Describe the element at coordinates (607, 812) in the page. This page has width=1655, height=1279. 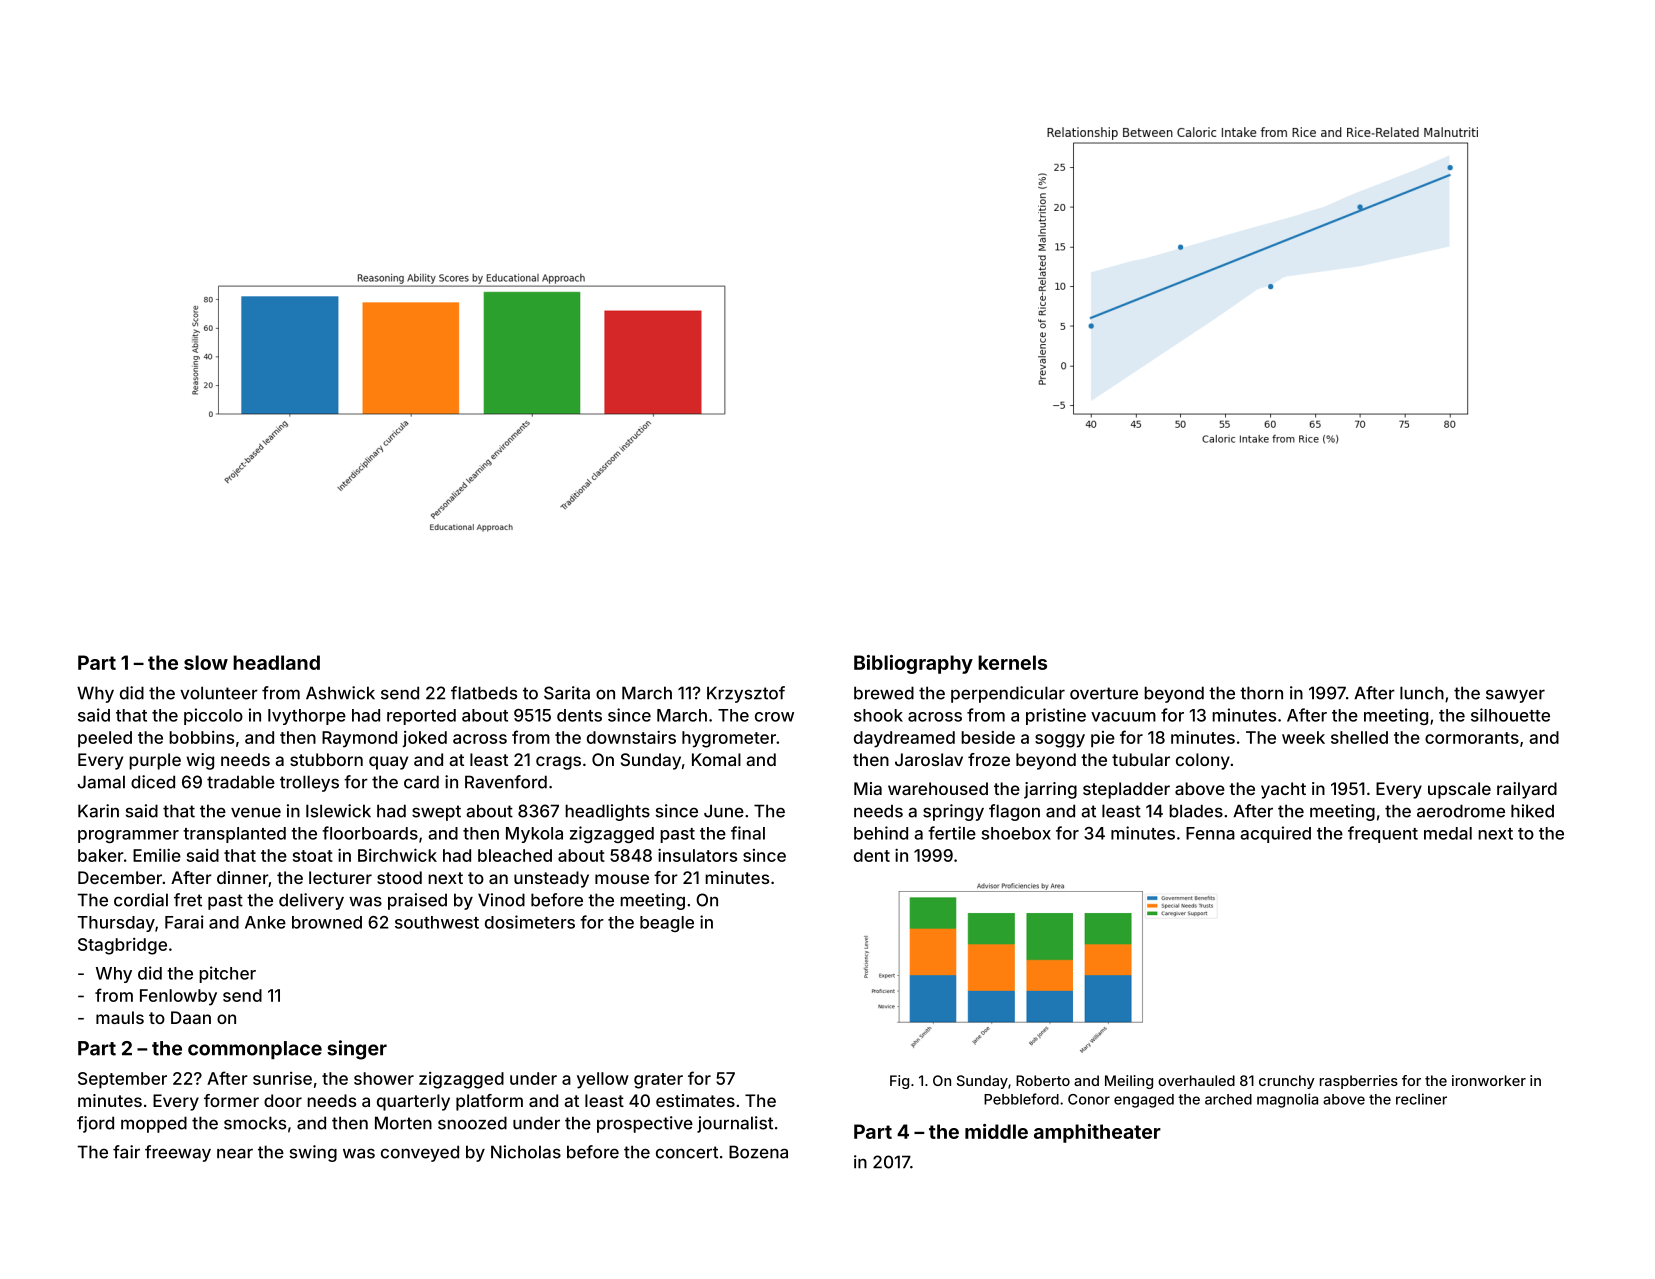
I see `headlights` at that location.
